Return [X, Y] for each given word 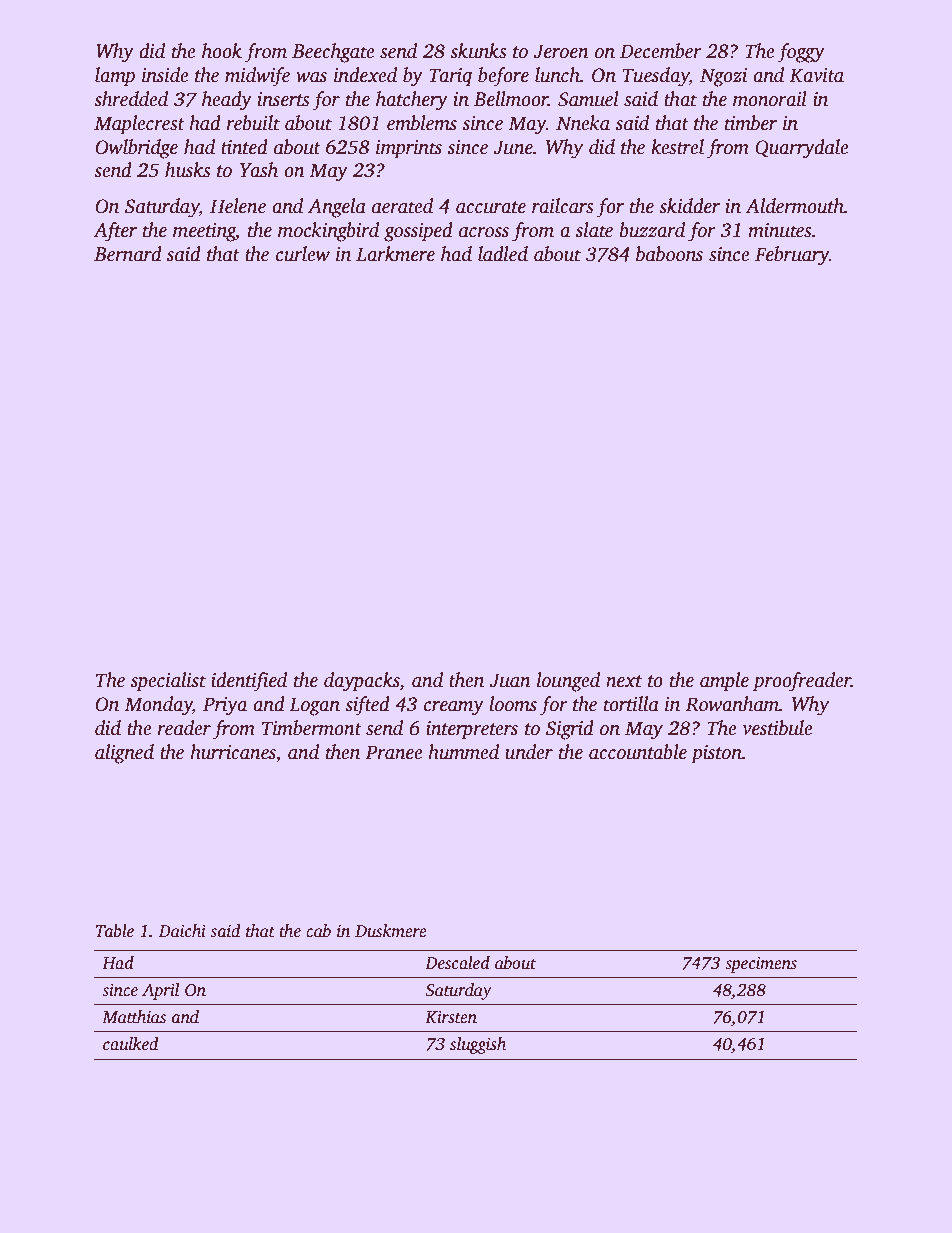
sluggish [478, 1045]
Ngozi [723, 77]
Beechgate [333, 53]
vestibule [777, 728]
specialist [168, 682]
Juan [510, 680]
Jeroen [561, 51]
